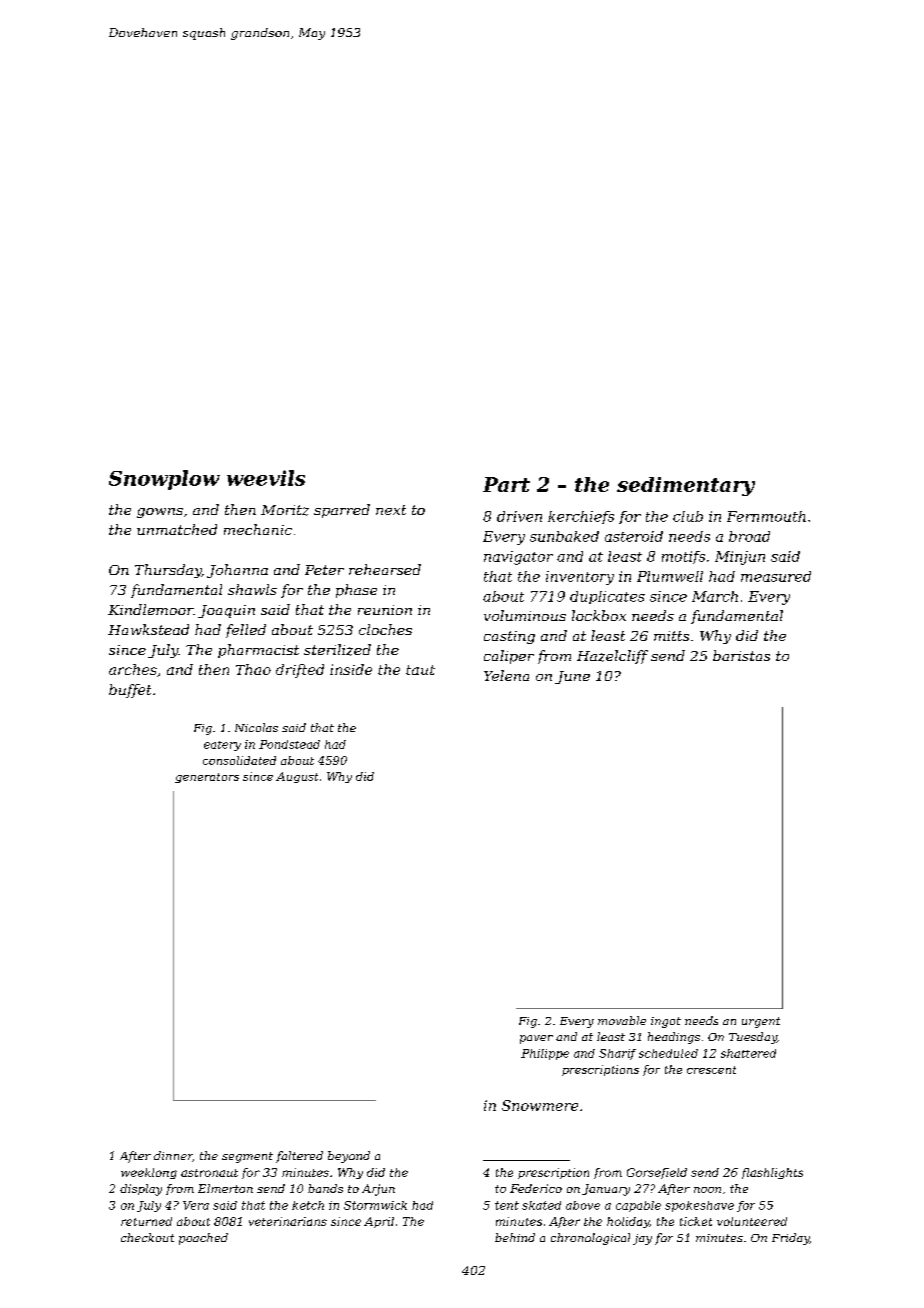 The width and height of the document is (924, 1308). What do you see at coordinates (266, 478) in the document?
I see `weevils` at bounding box center [266, 478].
